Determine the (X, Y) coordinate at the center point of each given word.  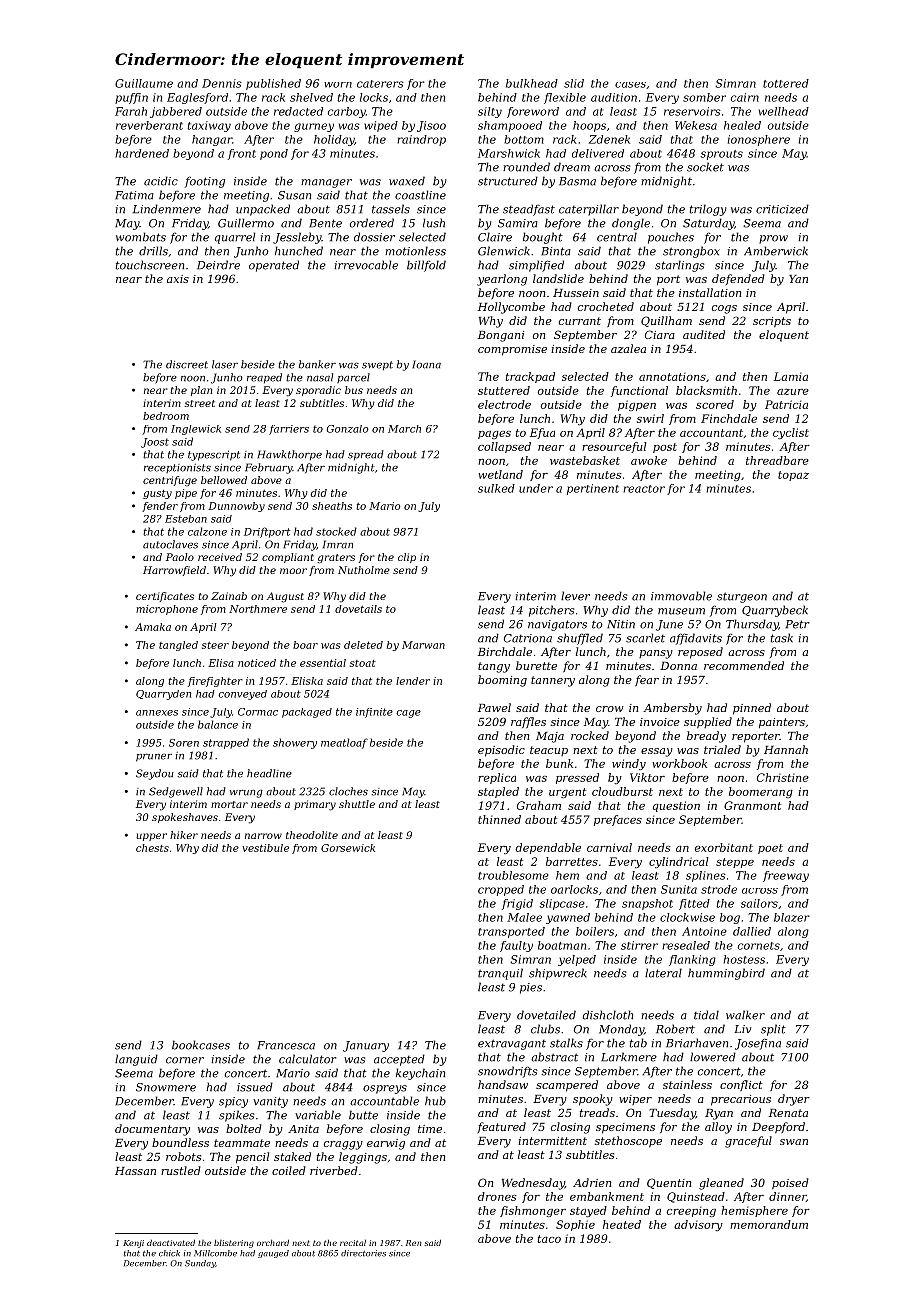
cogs (724, 309)
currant (580, 321)
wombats (141, 237)
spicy (233, 1102)
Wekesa (696, 125)
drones (497, 1196)
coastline (420, 195)
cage (408, 714)
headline (269, 773)
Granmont (752, 805)
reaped (264, 378)
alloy (718, 1128)
